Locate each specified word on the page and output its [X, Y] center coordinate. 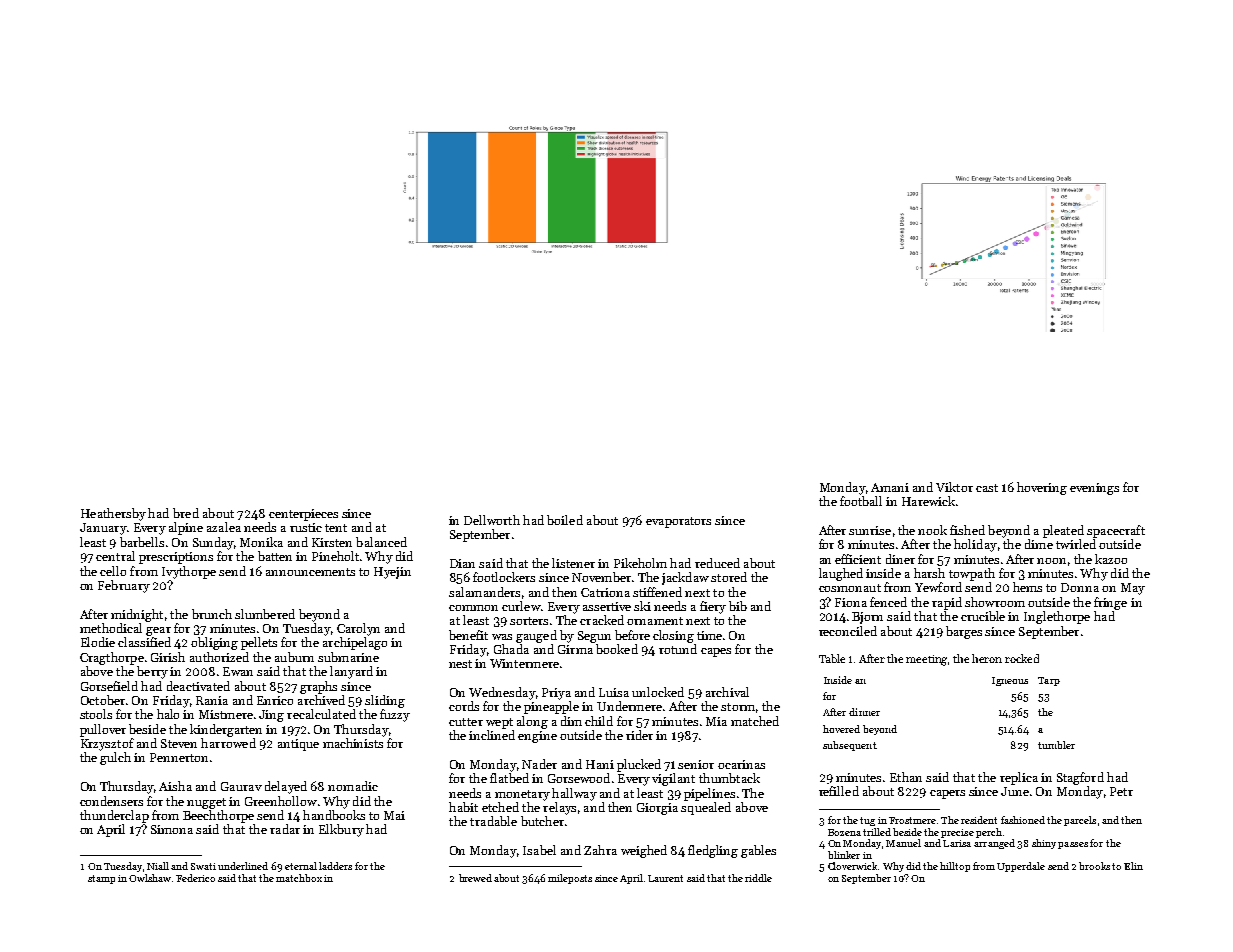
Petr [1121, 791]
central [115, 556]
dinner [864, 712]
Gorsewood [579, 778]
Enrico [275, 700]
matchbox [299, 878]
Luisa [614, 692]
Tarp [1049, 681]
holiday [975, 545]
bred [186, 513]
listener [573, 563]
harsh [929, 573]
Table [832, 658]
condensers [111, 801]
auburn [294, 657]
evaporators [678, 522]
